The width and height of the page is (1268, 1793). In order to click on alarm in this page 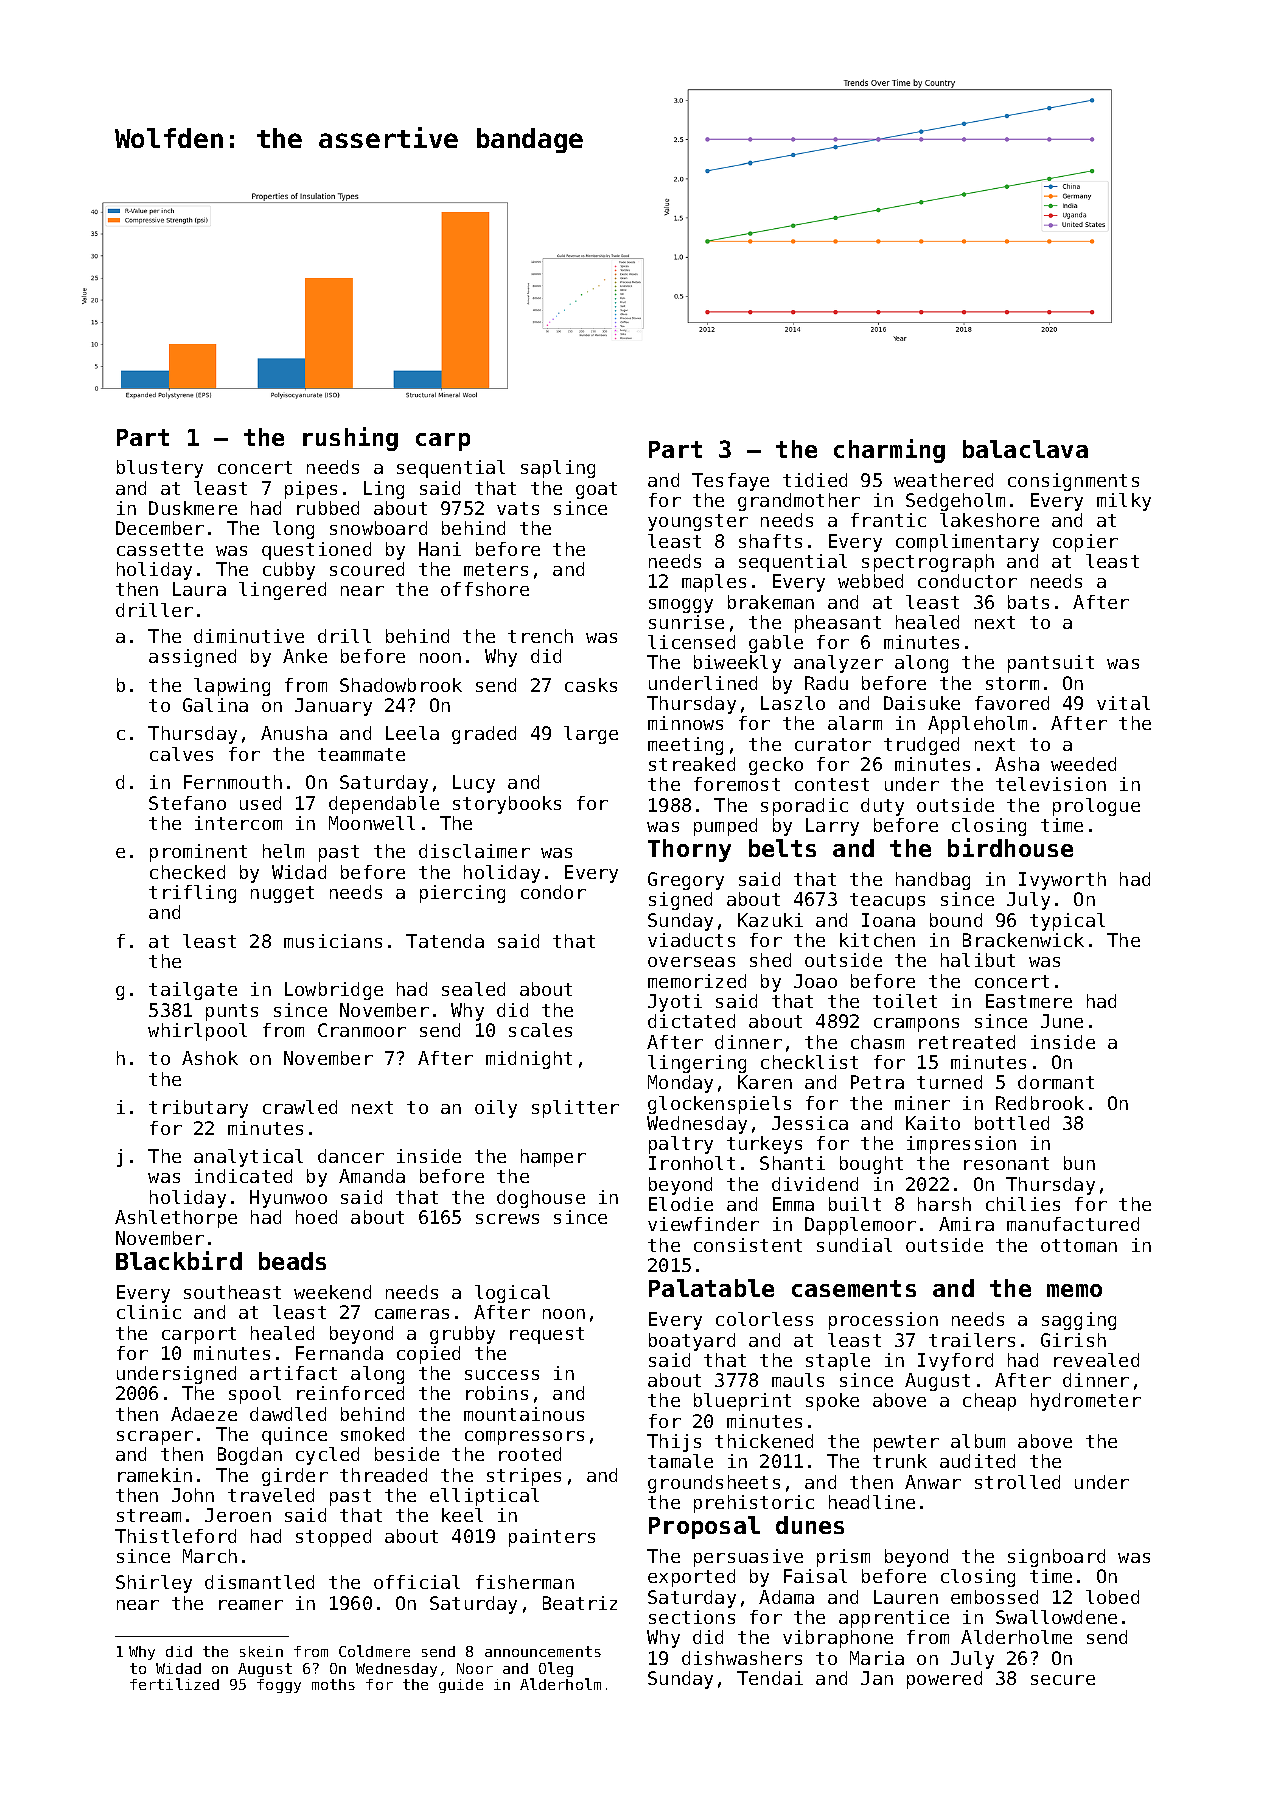, I will do `click(855, 723)`.
